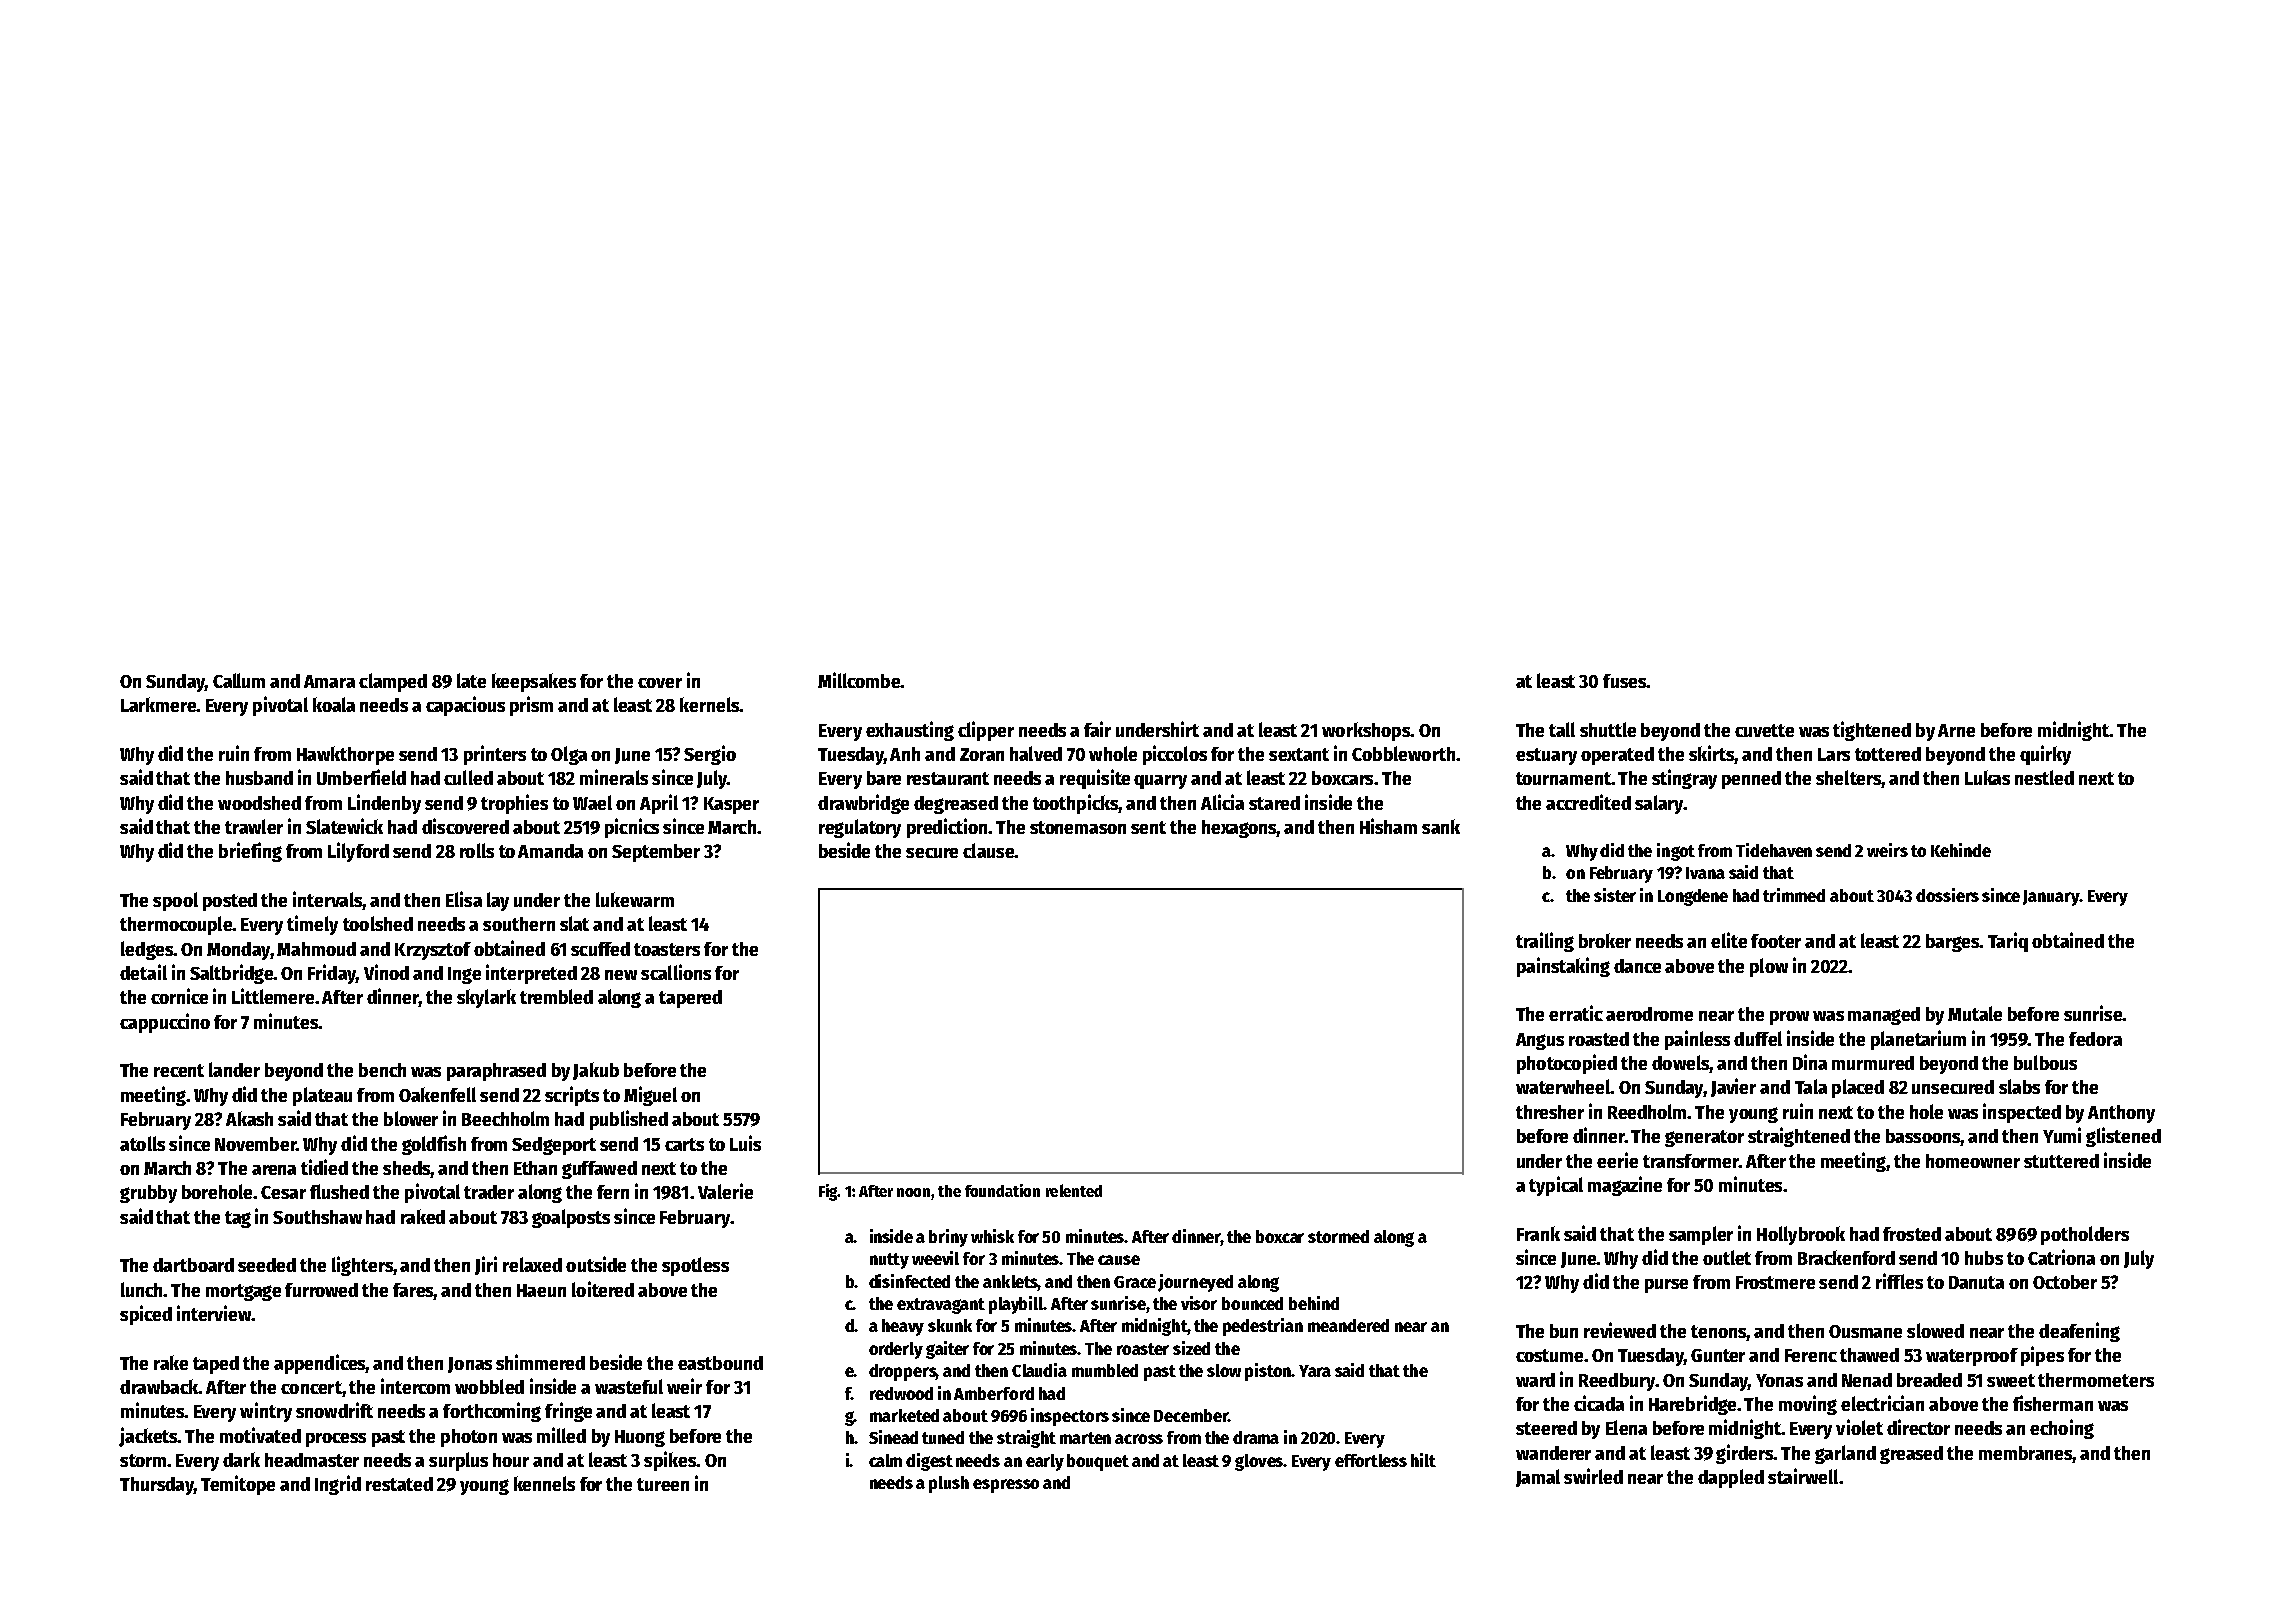  What do you see at coordinates (157, 1486) in the image?
I see `Thursday` at bounding box center [157, 1486].
